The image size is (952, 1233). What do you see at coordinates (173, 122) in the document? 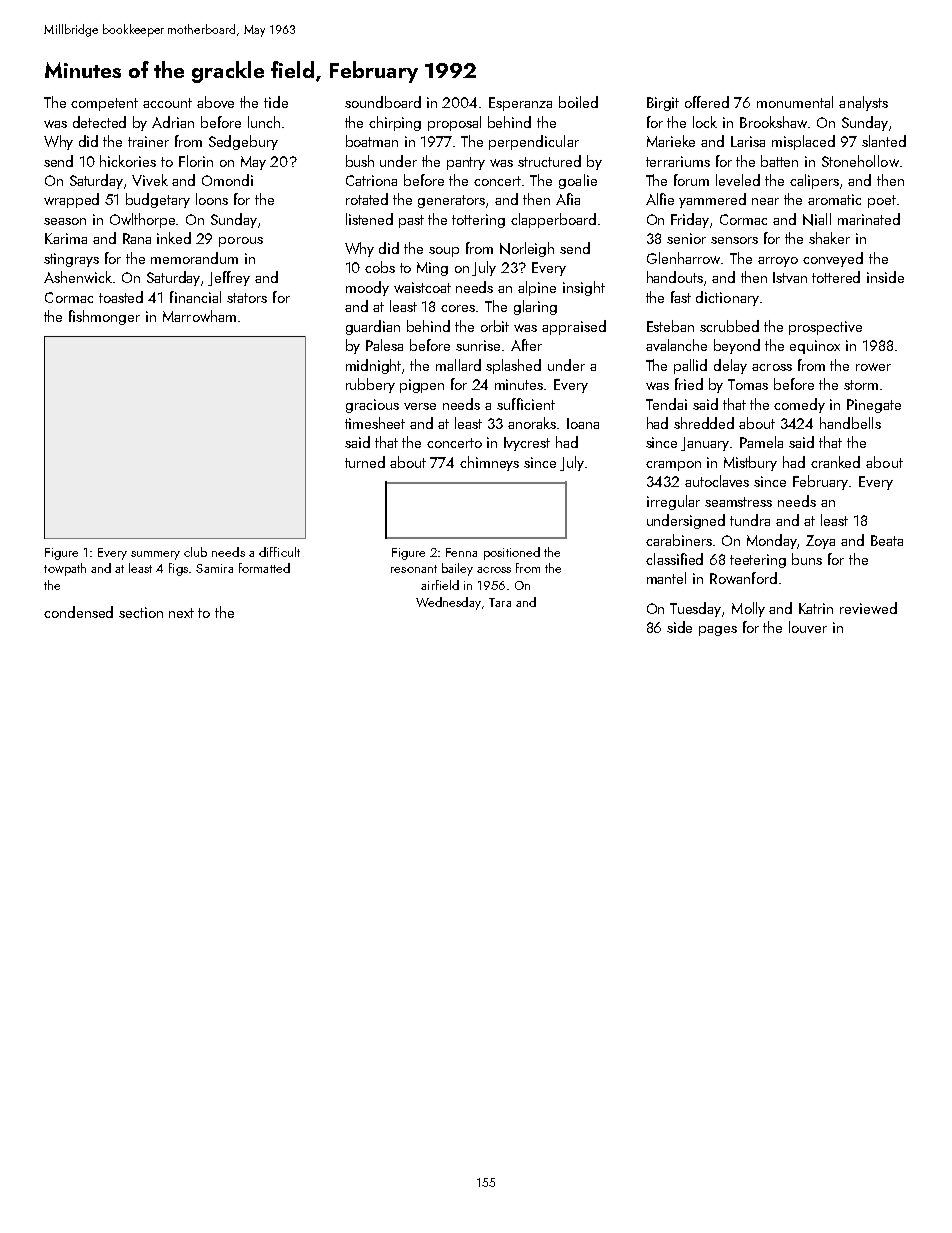
I see `Adrian` at bounding box center [173, 122].
